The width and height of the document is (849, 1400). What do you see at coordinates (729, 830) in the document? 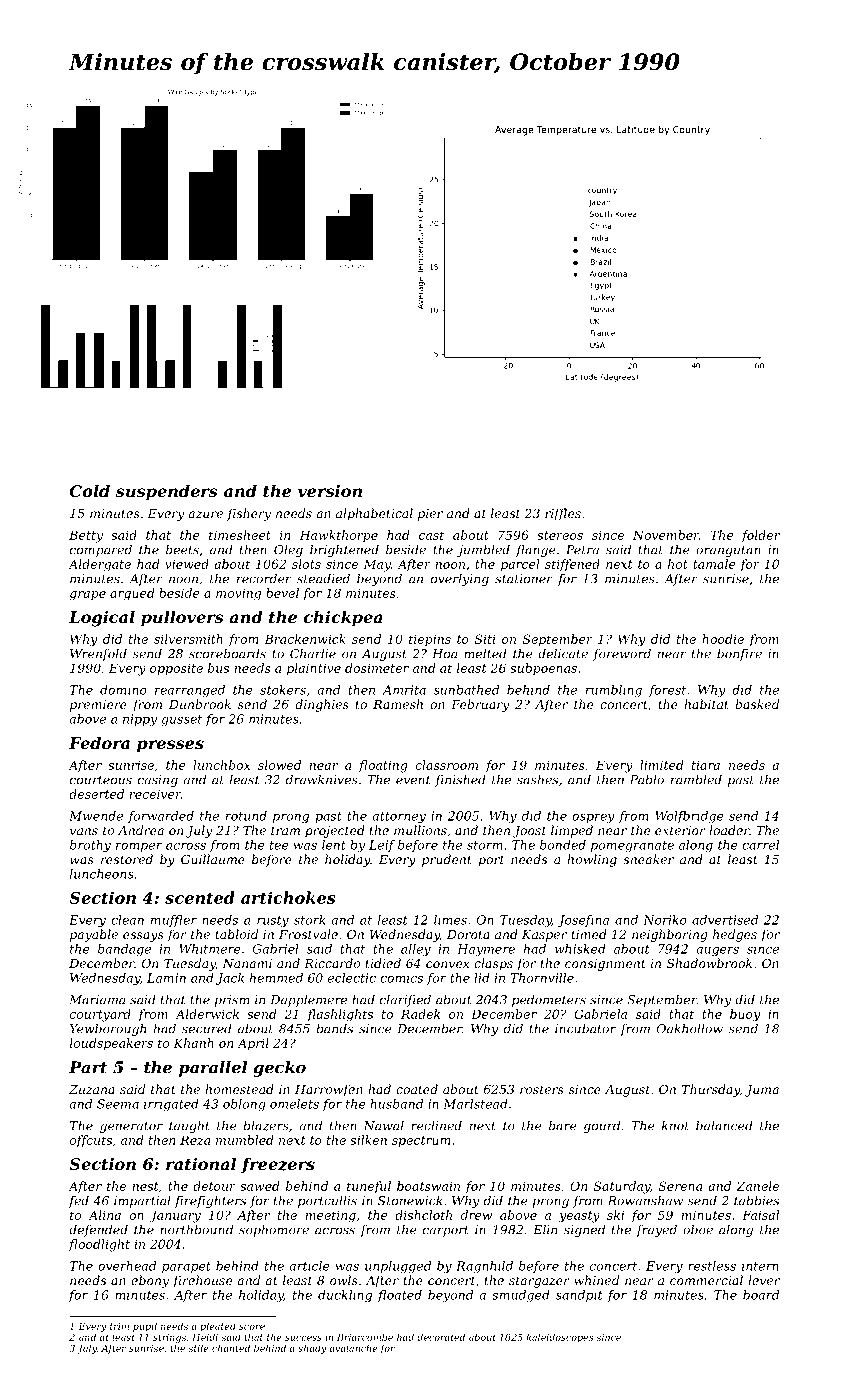
I see `loader` at bounding box center [729, 830].
